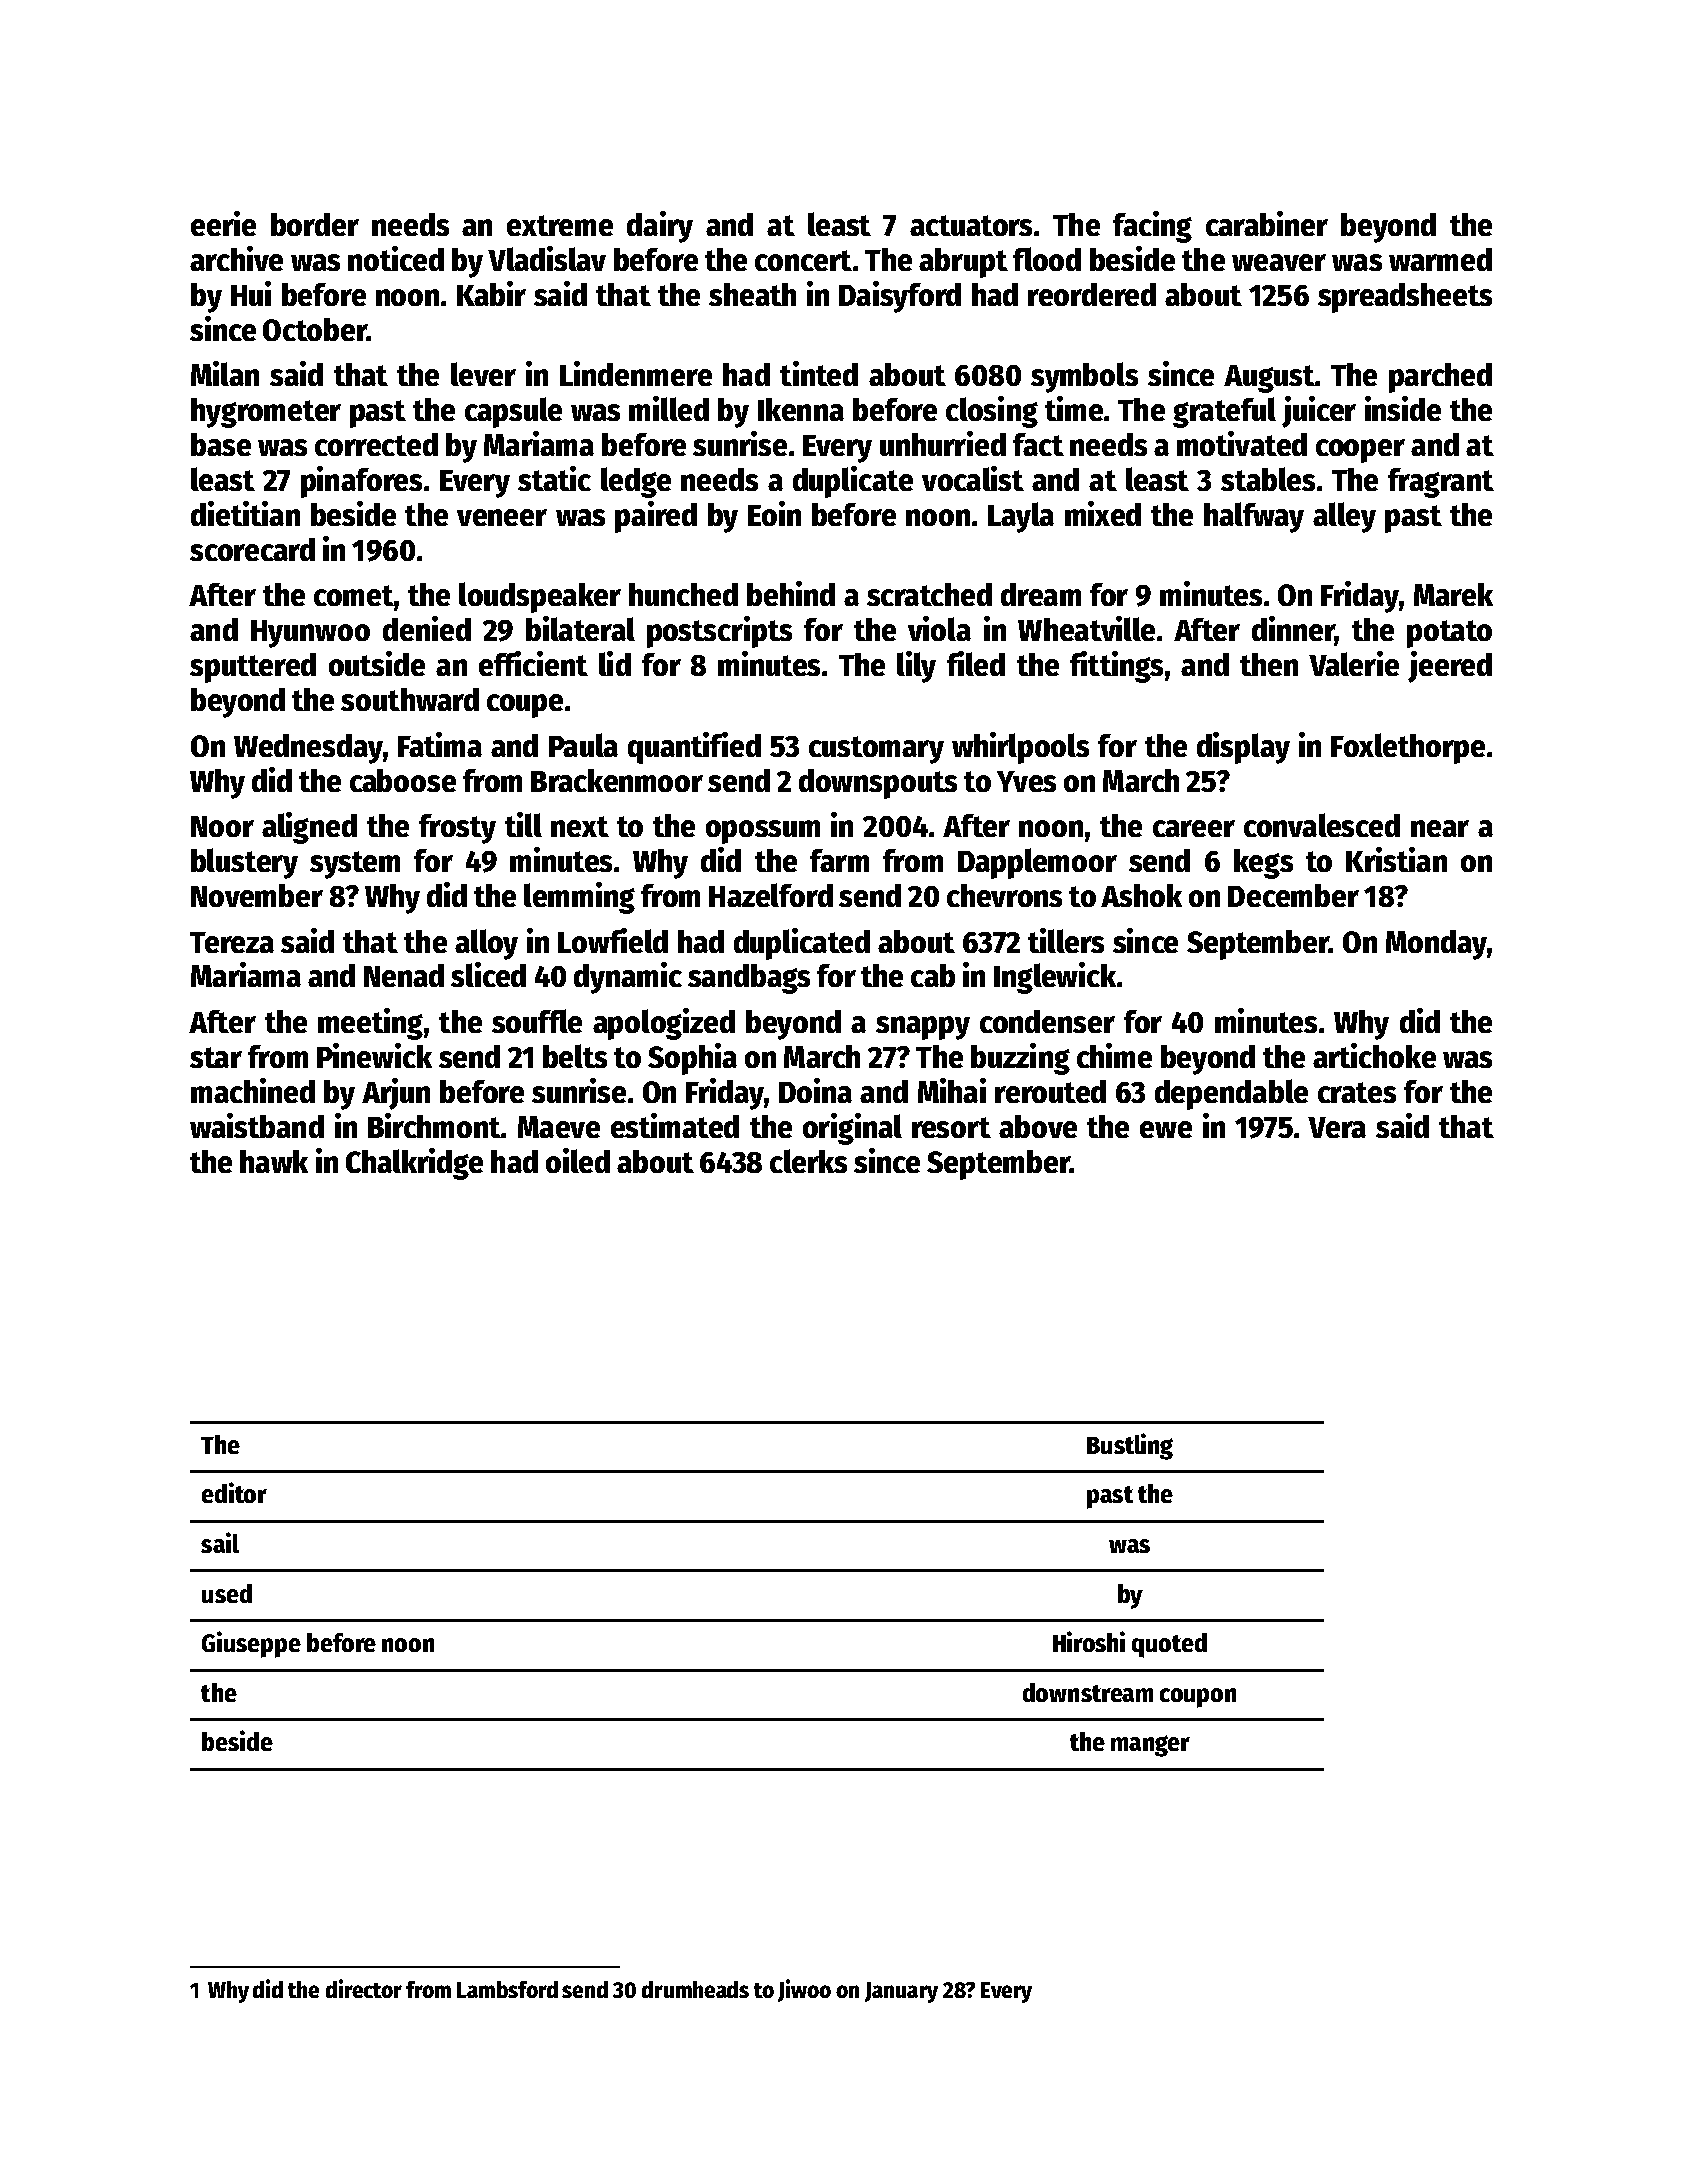 The width and height of the document is (1683, 2178). What do you see at coordinates (274, 1161) in the document?
I see `hawk` at bounding box center [274, 1161].
